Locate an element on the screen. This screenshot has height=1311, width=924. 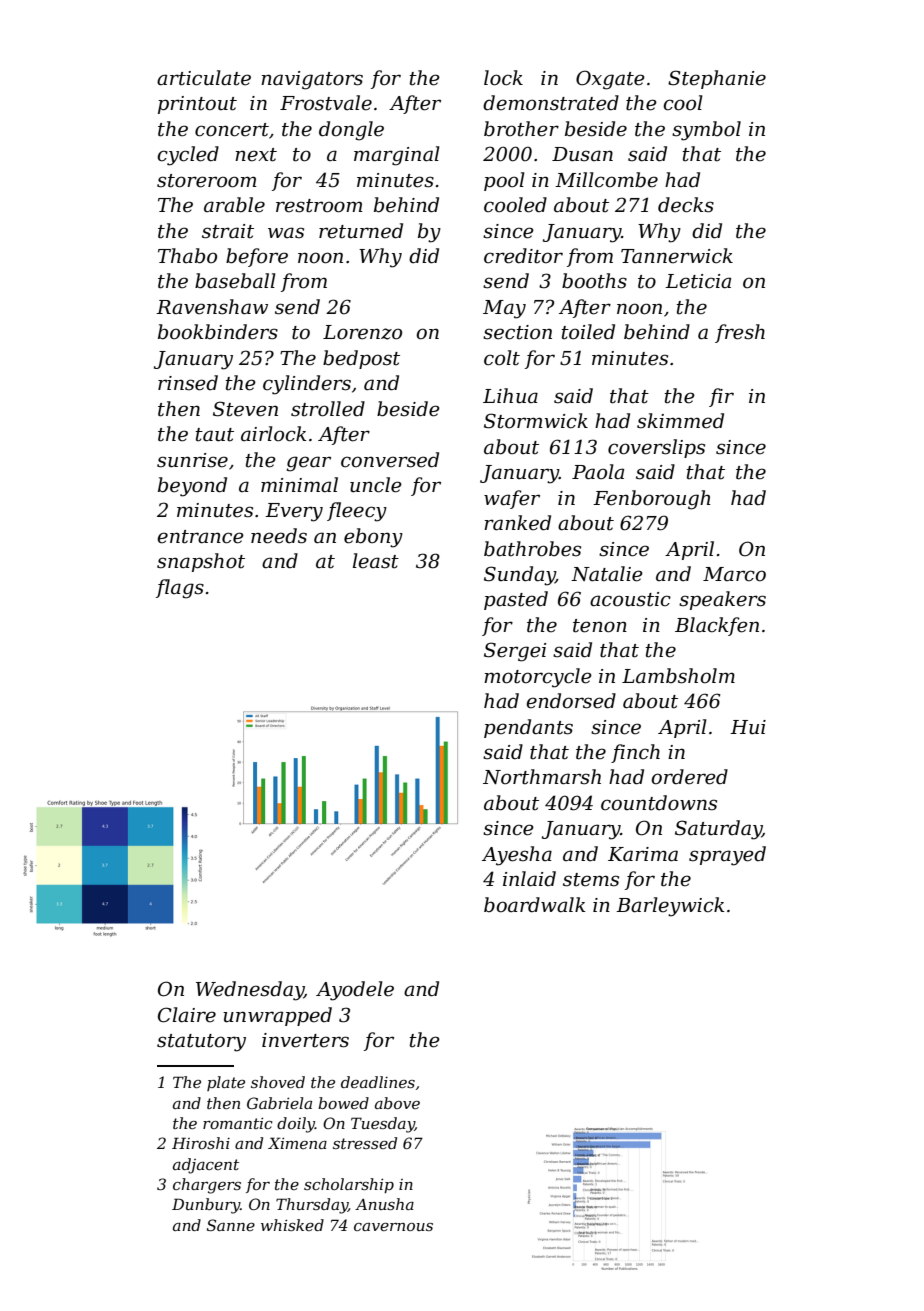
returned is located at coordinates (361, 231).
